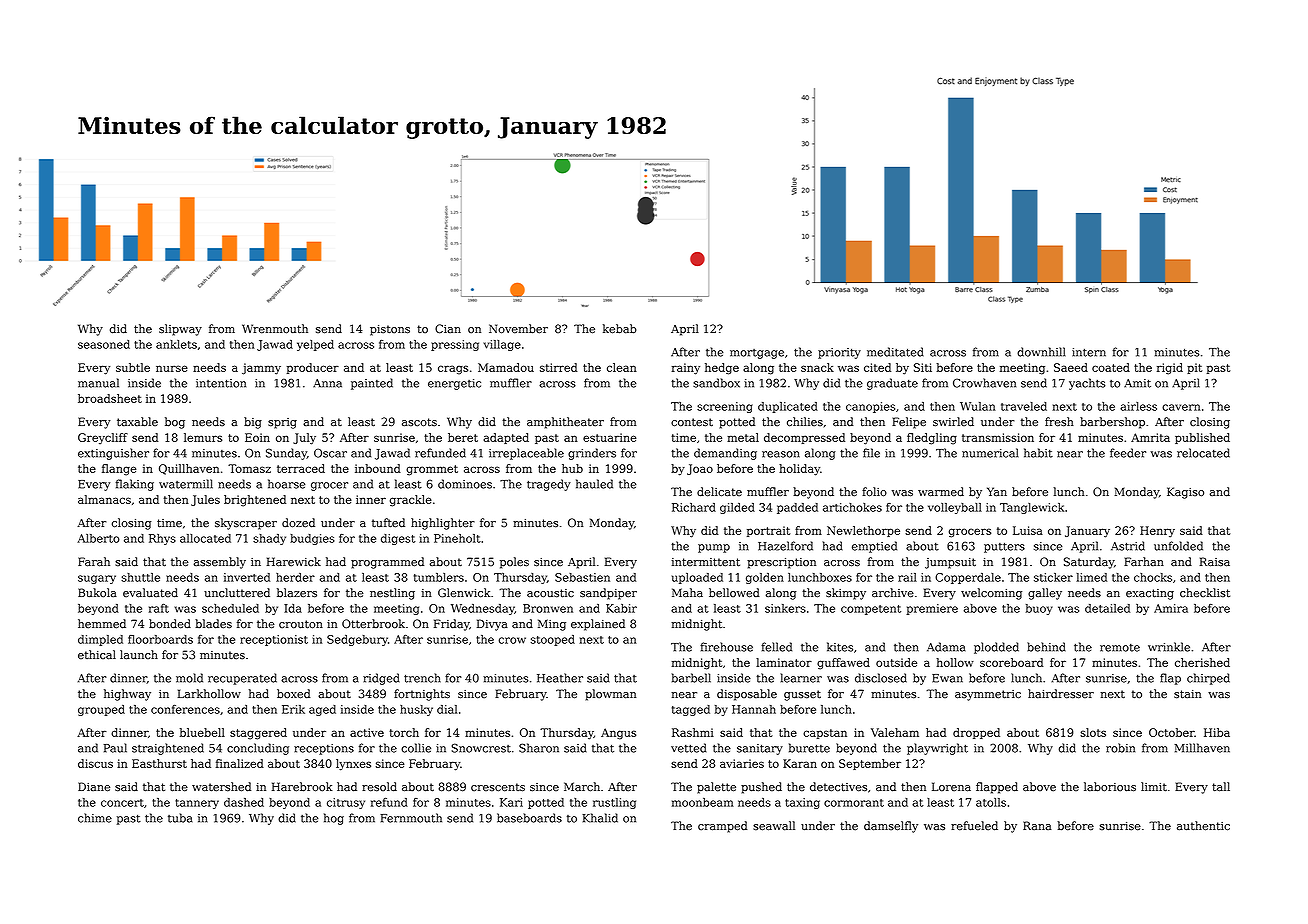 Image resolution: width=1308 pixels, height=924 pixels. Describe the element at coordinates (951, 787) in the document. I see `Lorena` at that location.
